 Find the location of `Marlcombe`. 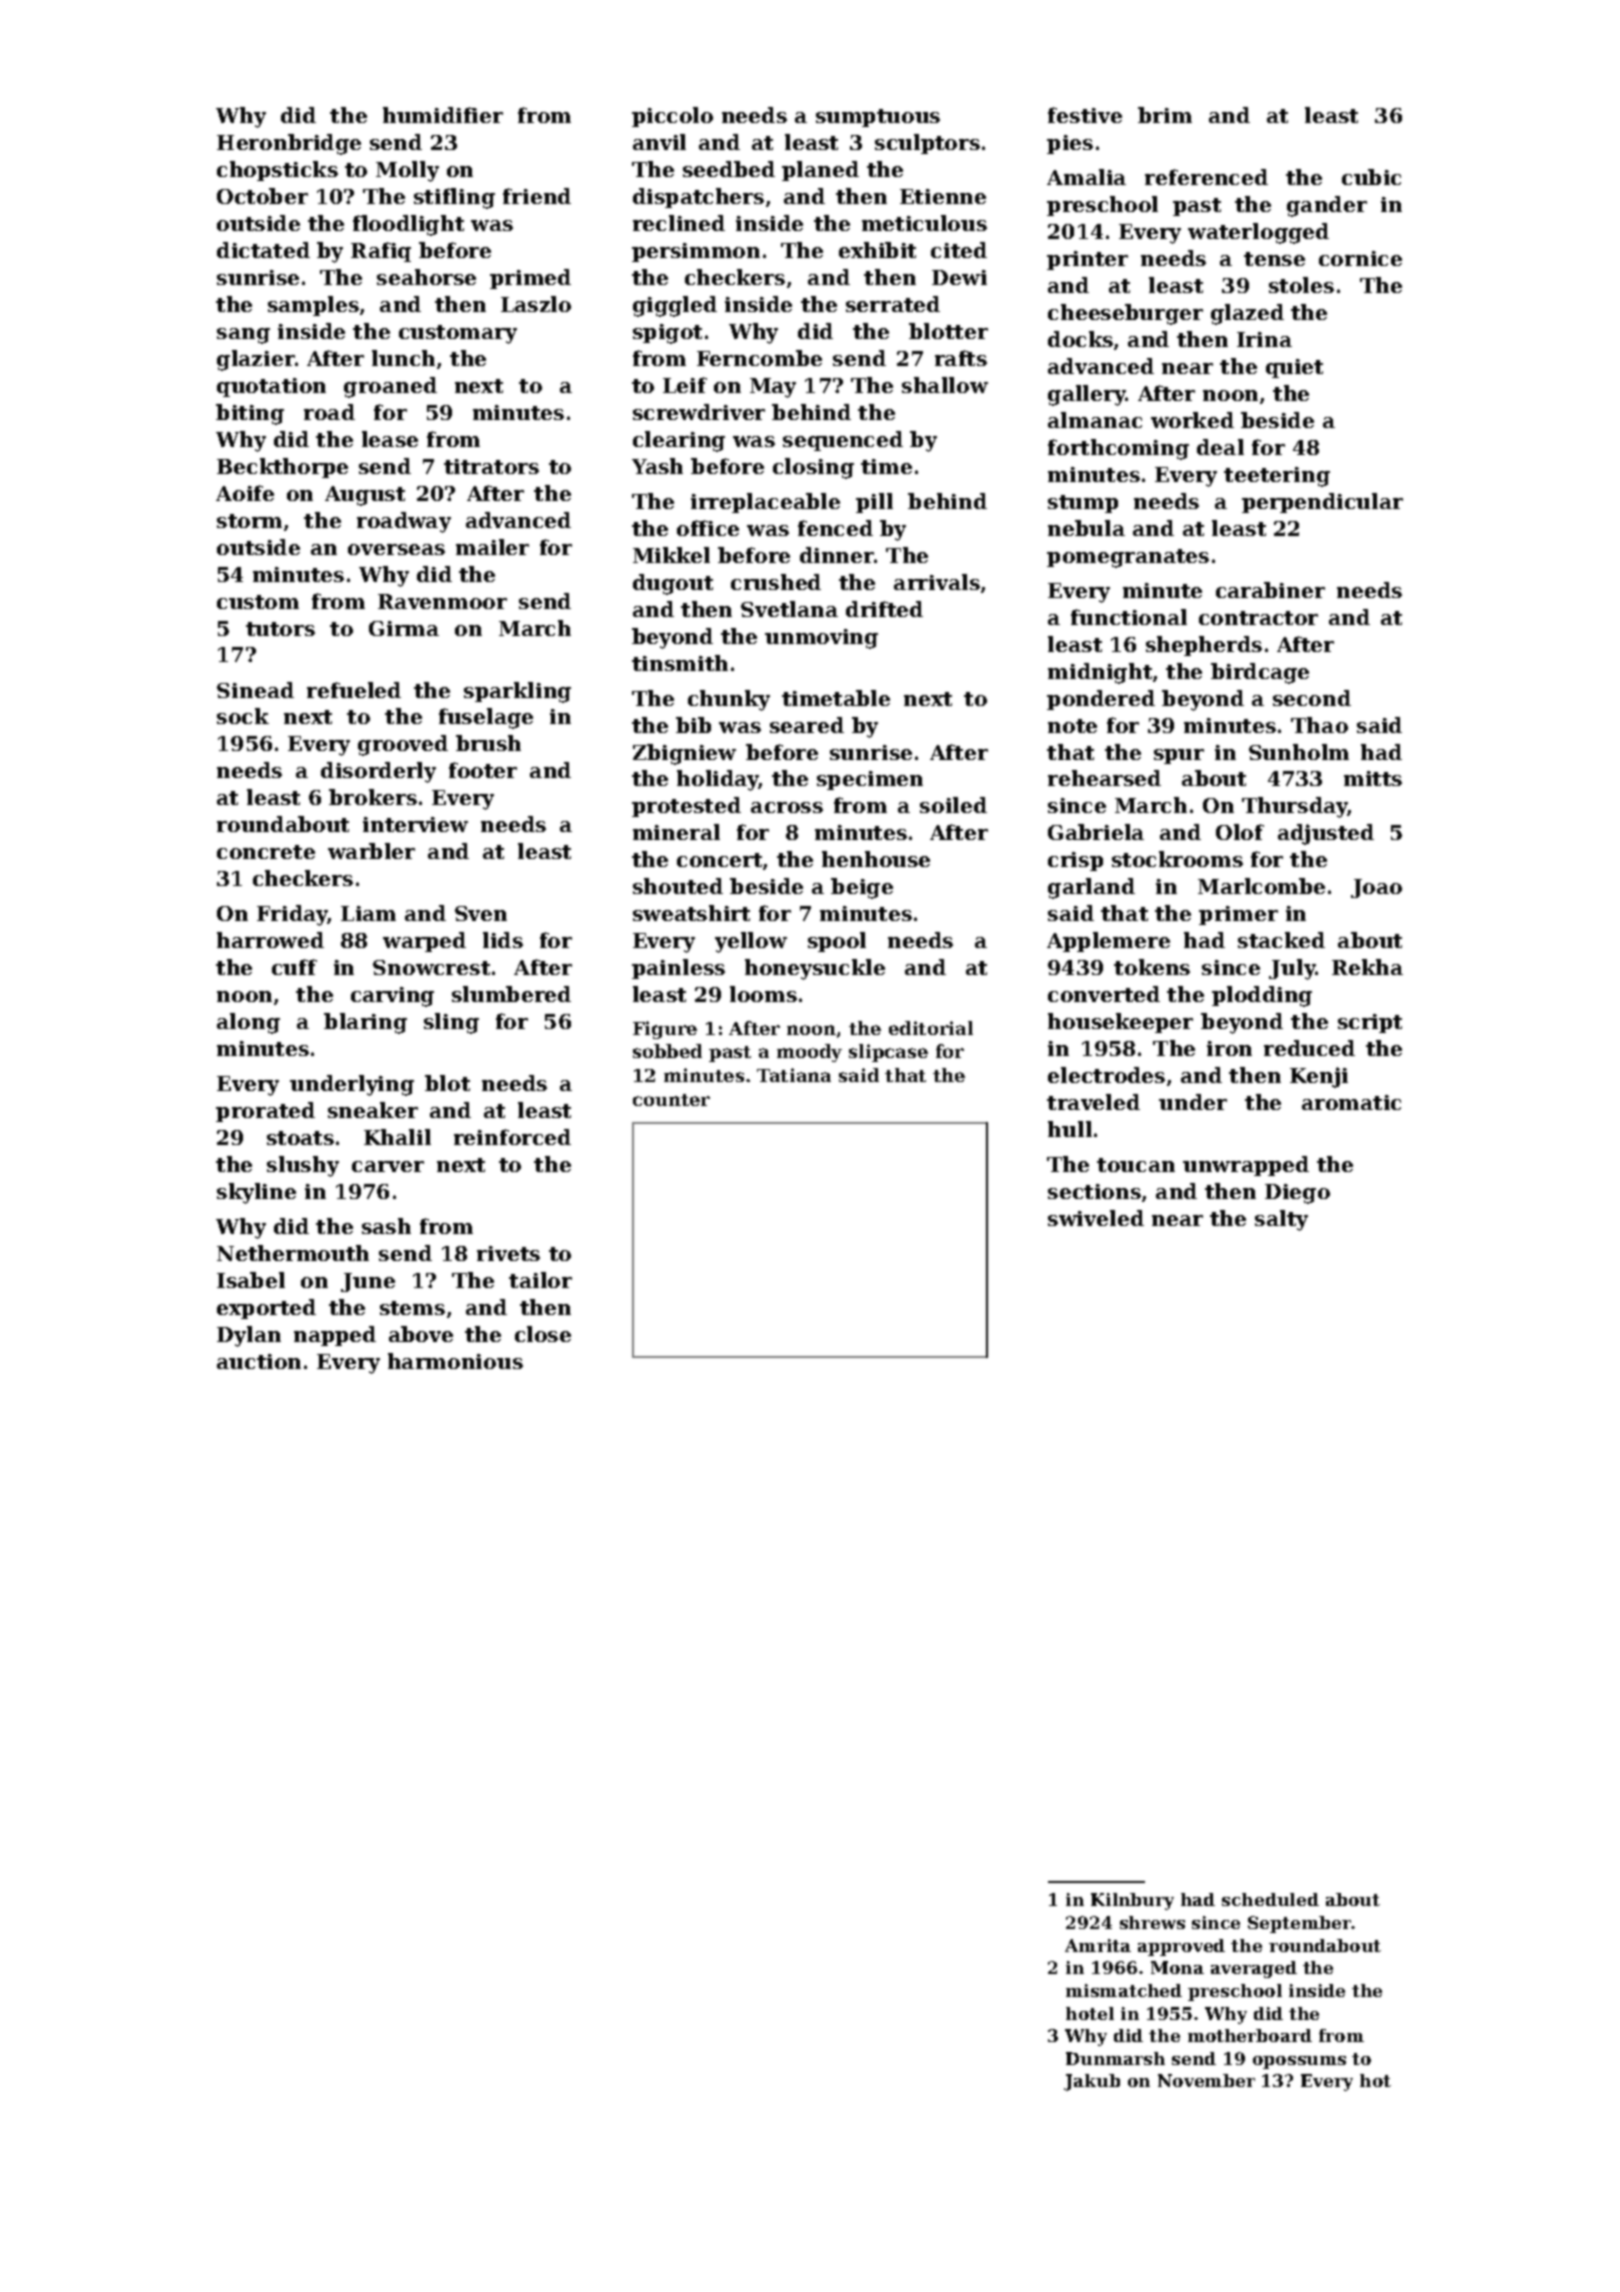

Marlcombe is located at coordinates (1261, 886).
